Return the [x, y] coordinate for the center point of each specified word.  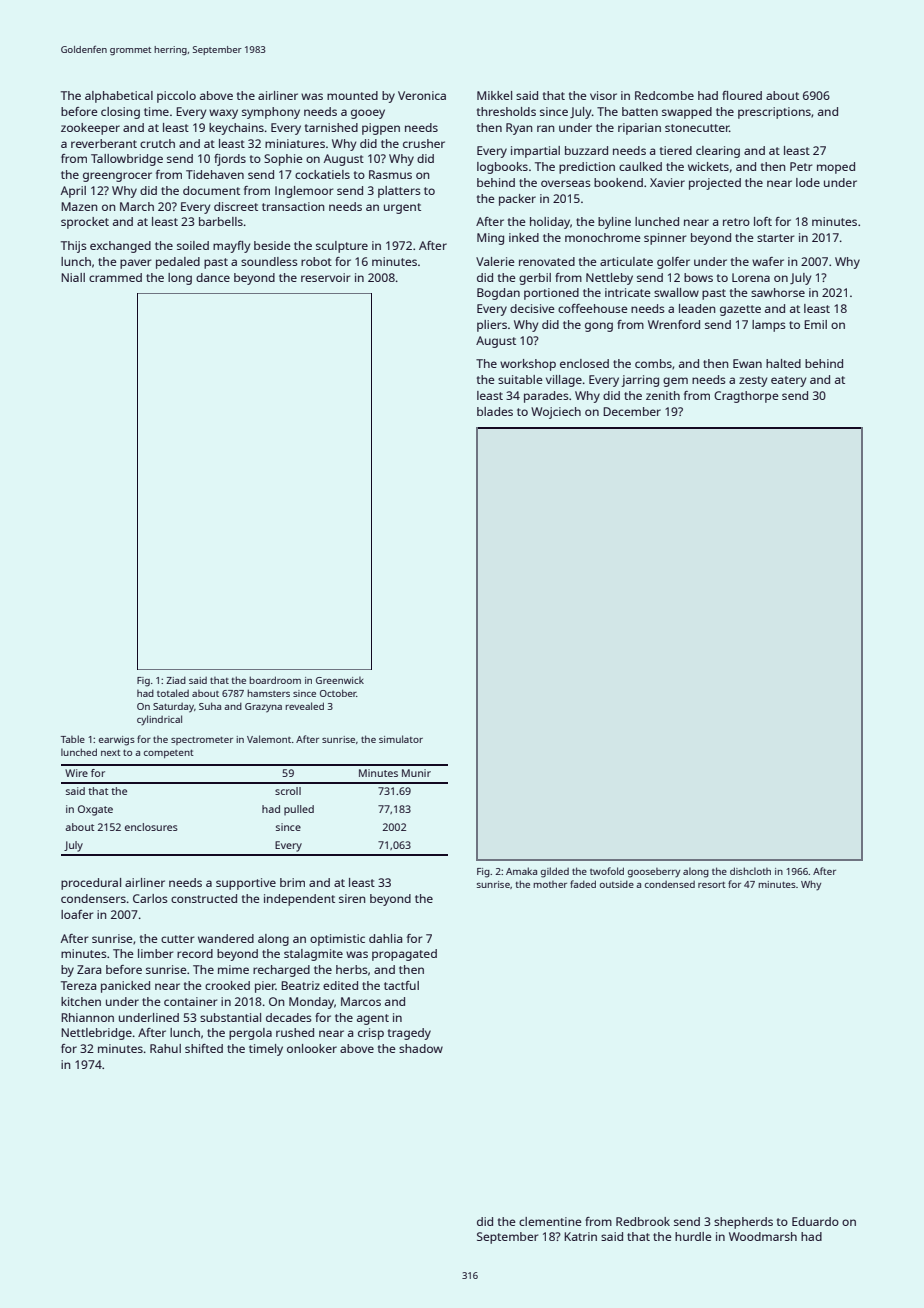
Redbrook [643, 1221]
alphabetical [119, 97]
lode [808, 182]
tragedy [409, 1034]
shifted [204, 1048]
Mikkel [494, 95]
